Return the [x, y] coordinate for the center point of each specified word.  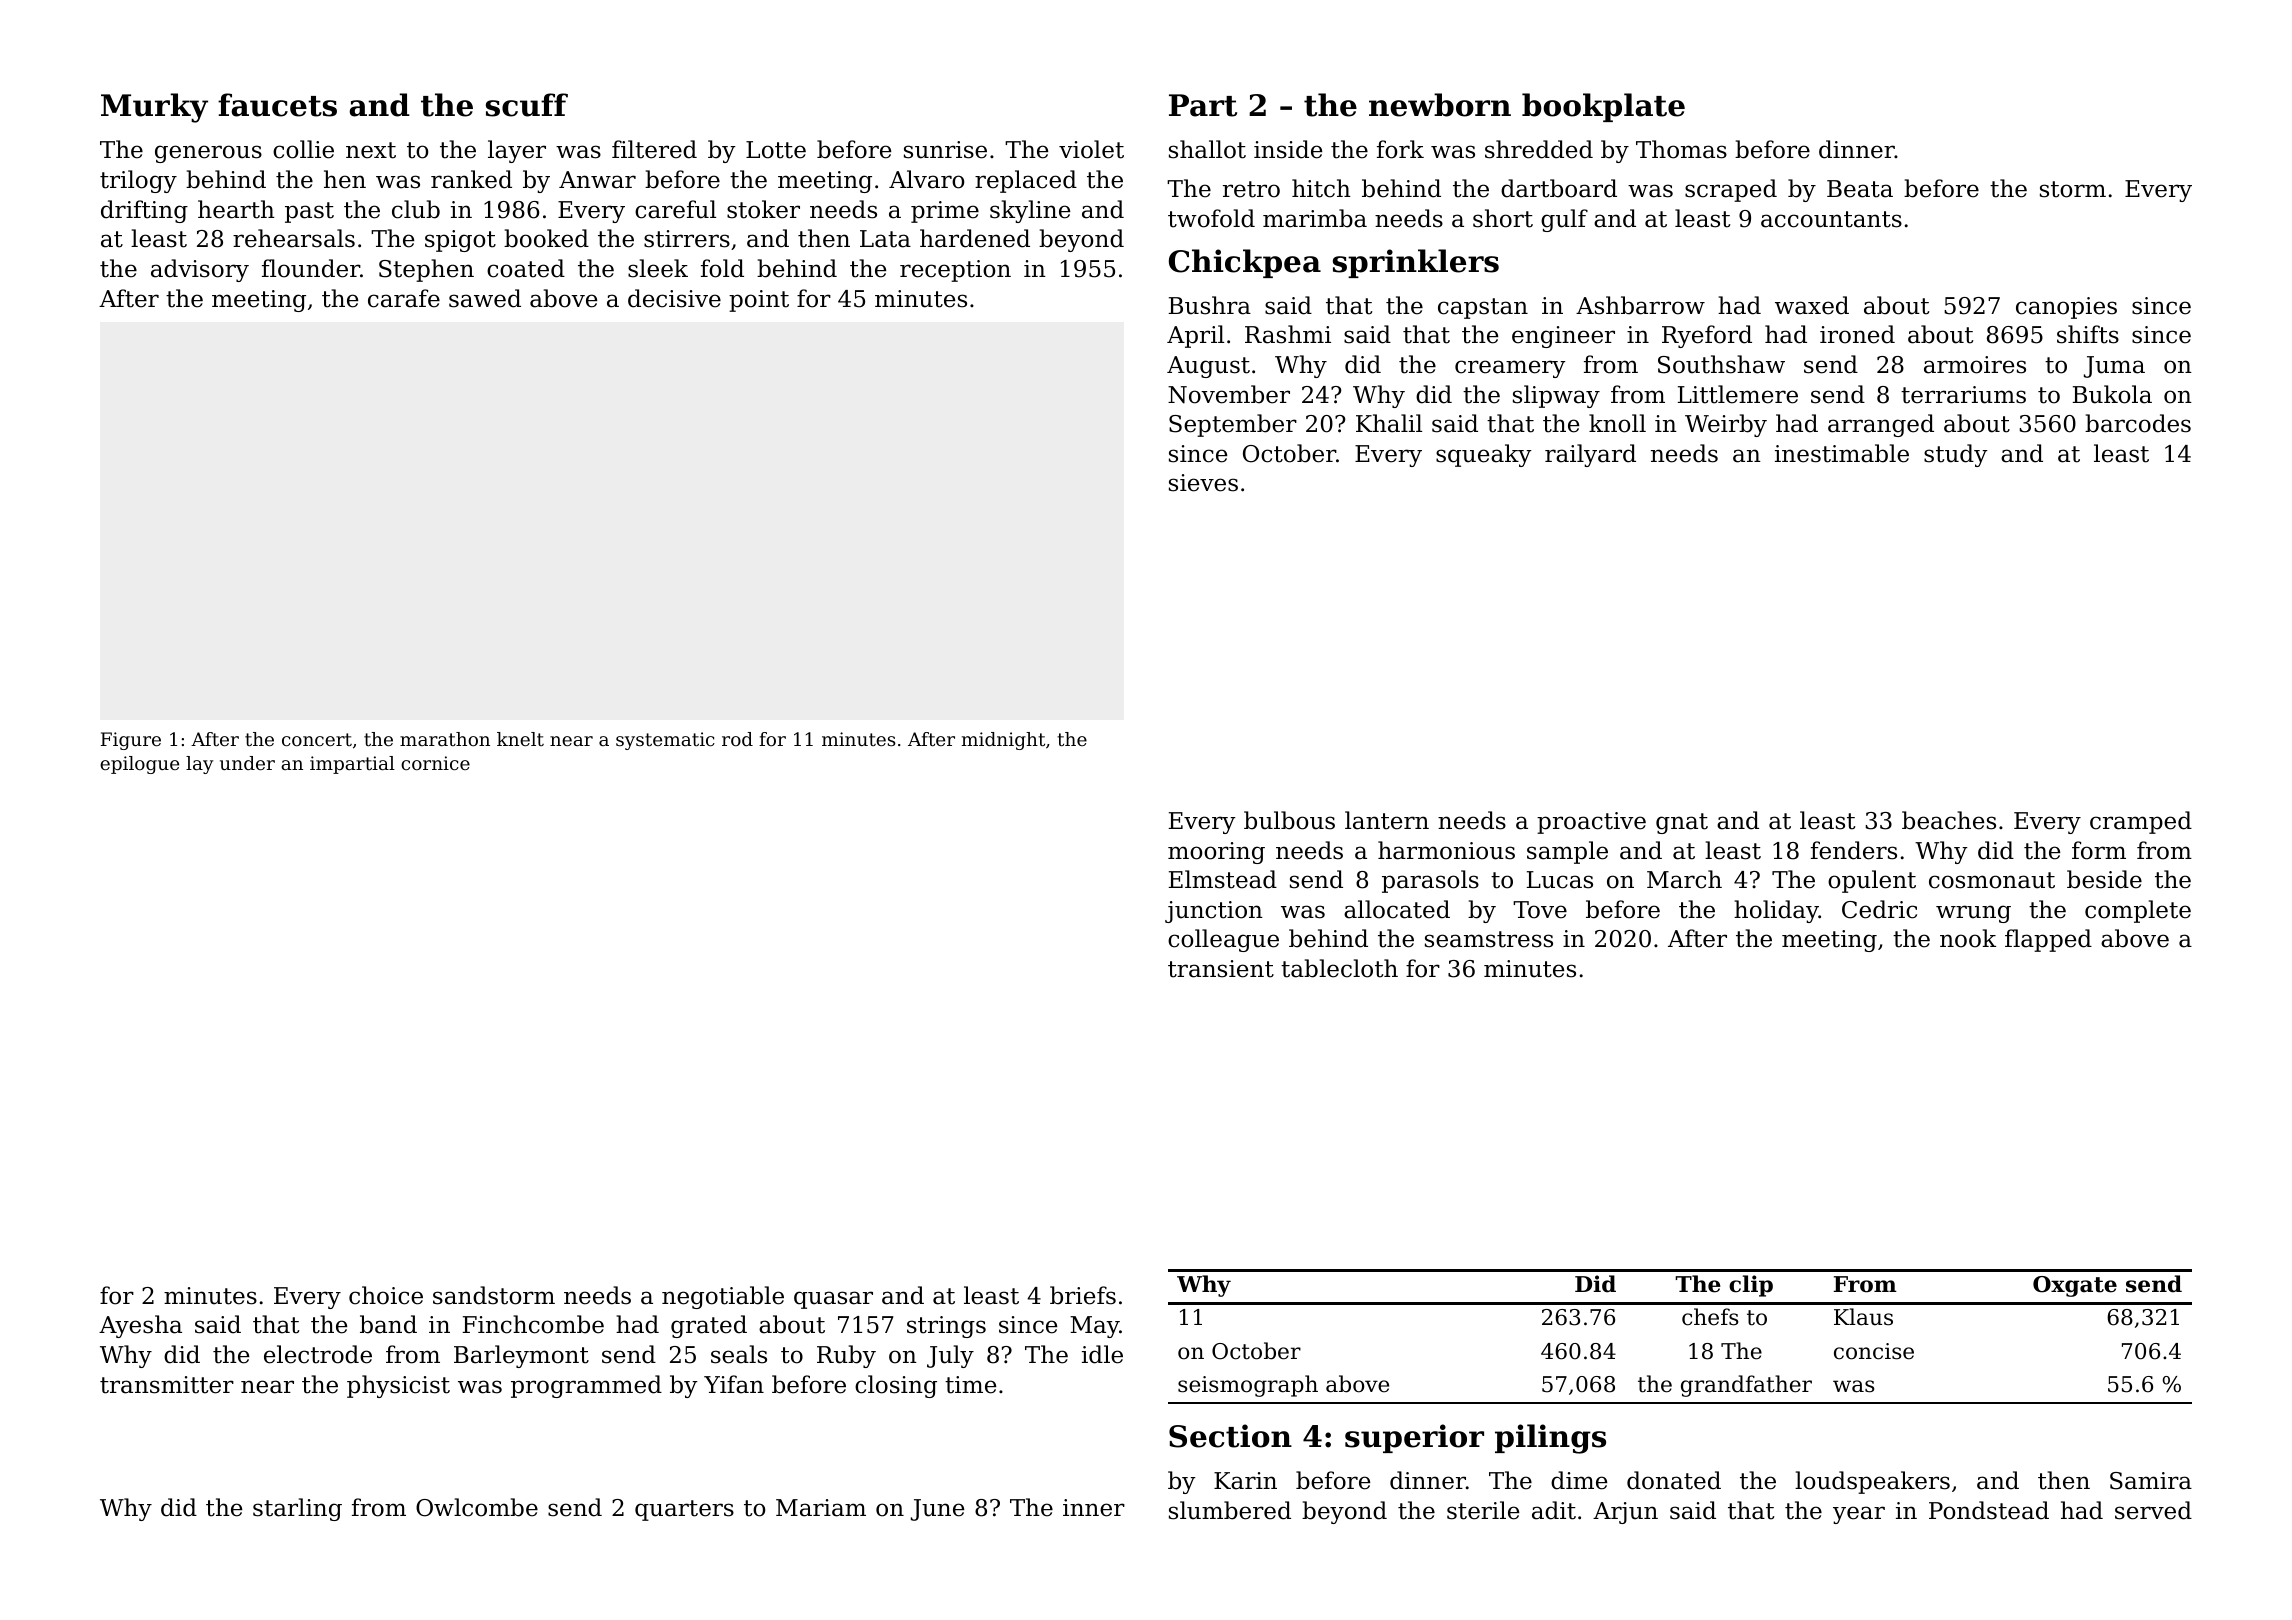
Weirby [1726, 425]
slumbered [1230, 1510]
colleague [1223, 940]
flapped [2048, 940]
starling [297, 1509]
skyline [1030, 211]
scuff [527, 105]
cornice [435, 763]
